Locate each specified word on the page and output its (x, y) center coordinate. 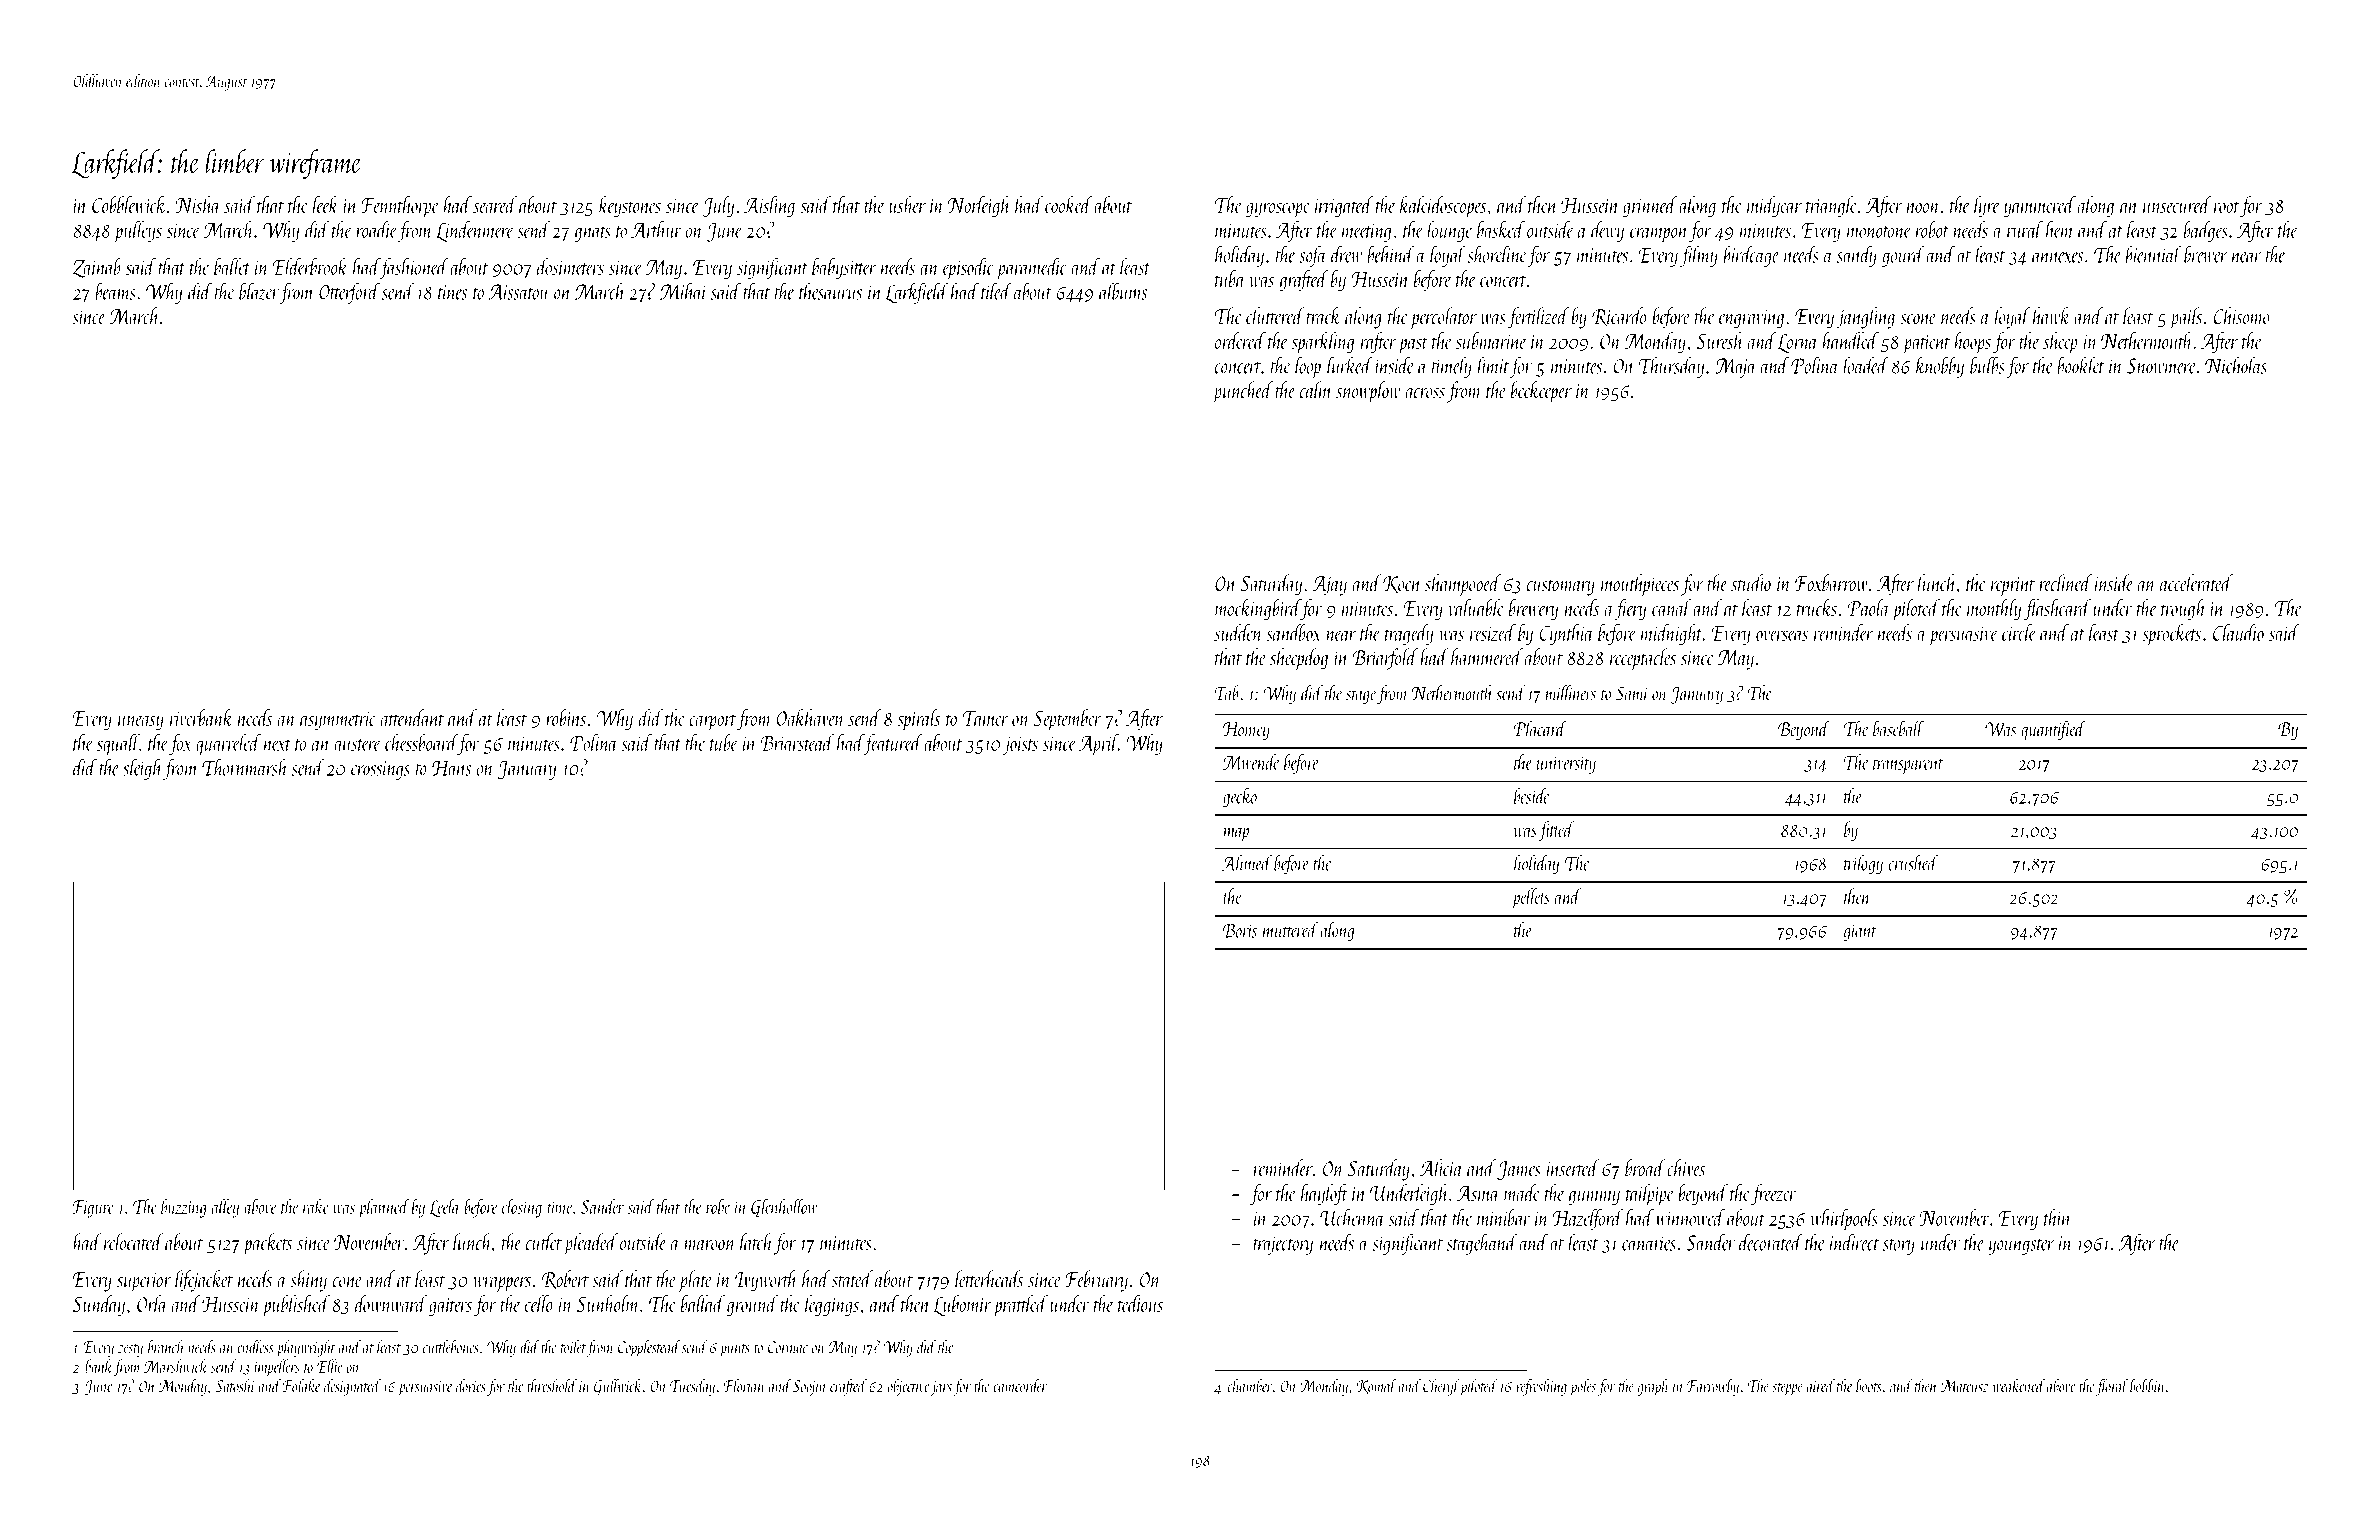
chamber (1250, 1386)
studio (1751, 583)
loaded (1866, 365)
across (1425, 393)
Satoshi (235, 1386)
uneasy (141, 723)
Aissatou (519, 292)
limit (1493, 365)
